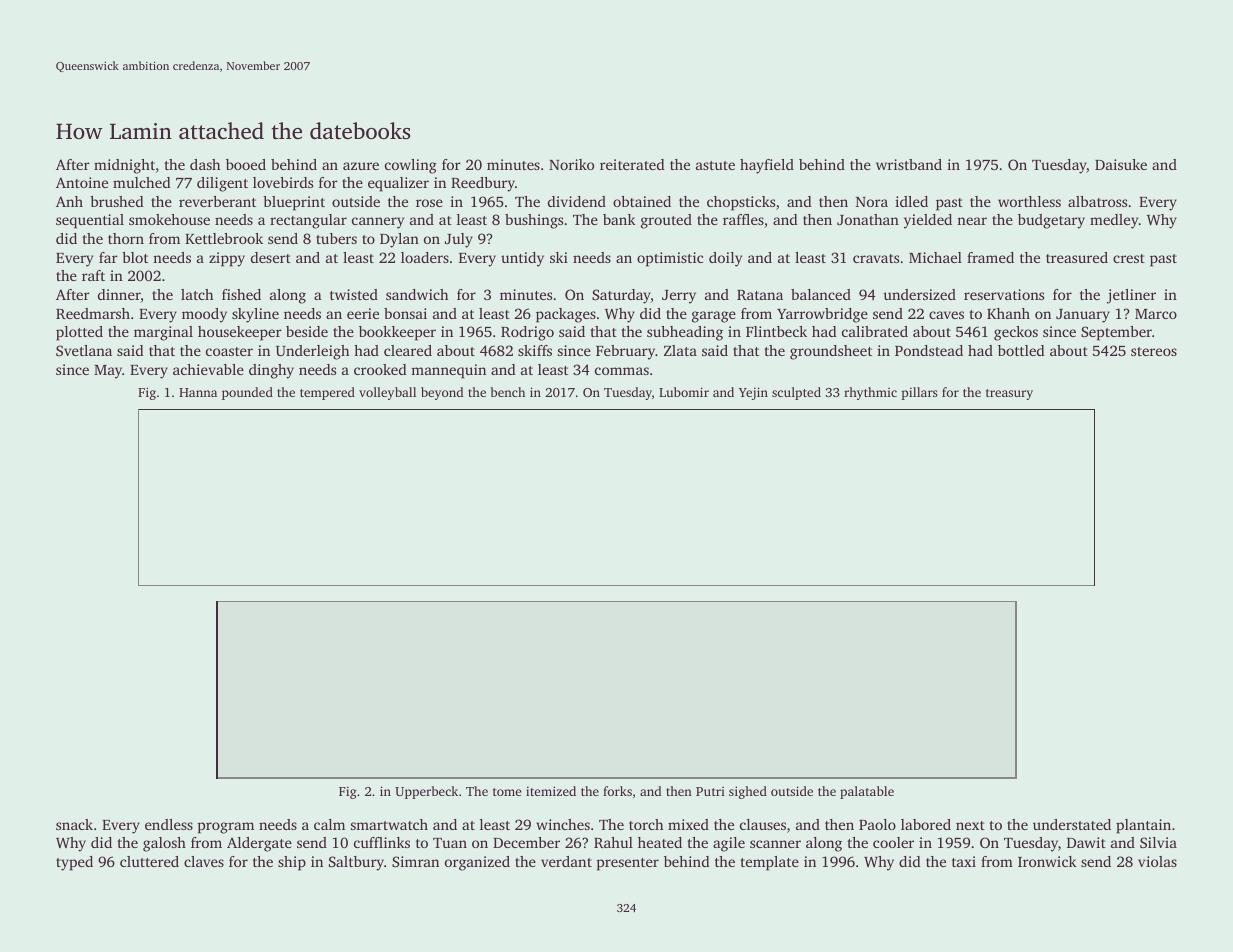 The width and height of the page is (1233, 952). I want to click on pounded, so click(247, 393).
